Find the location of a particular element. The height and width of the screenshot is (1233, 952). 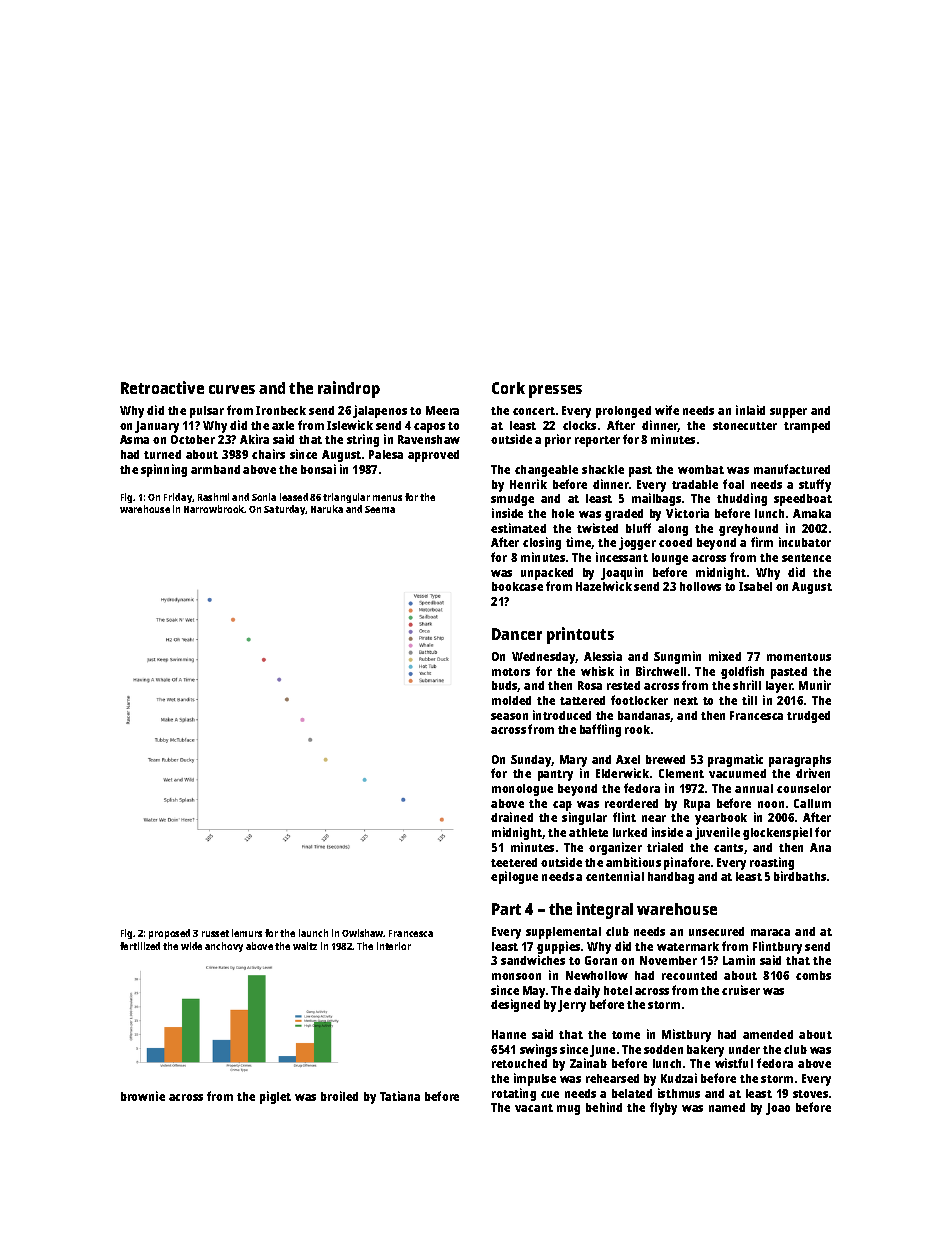

Sonia is located at coordinates (264, 497).
